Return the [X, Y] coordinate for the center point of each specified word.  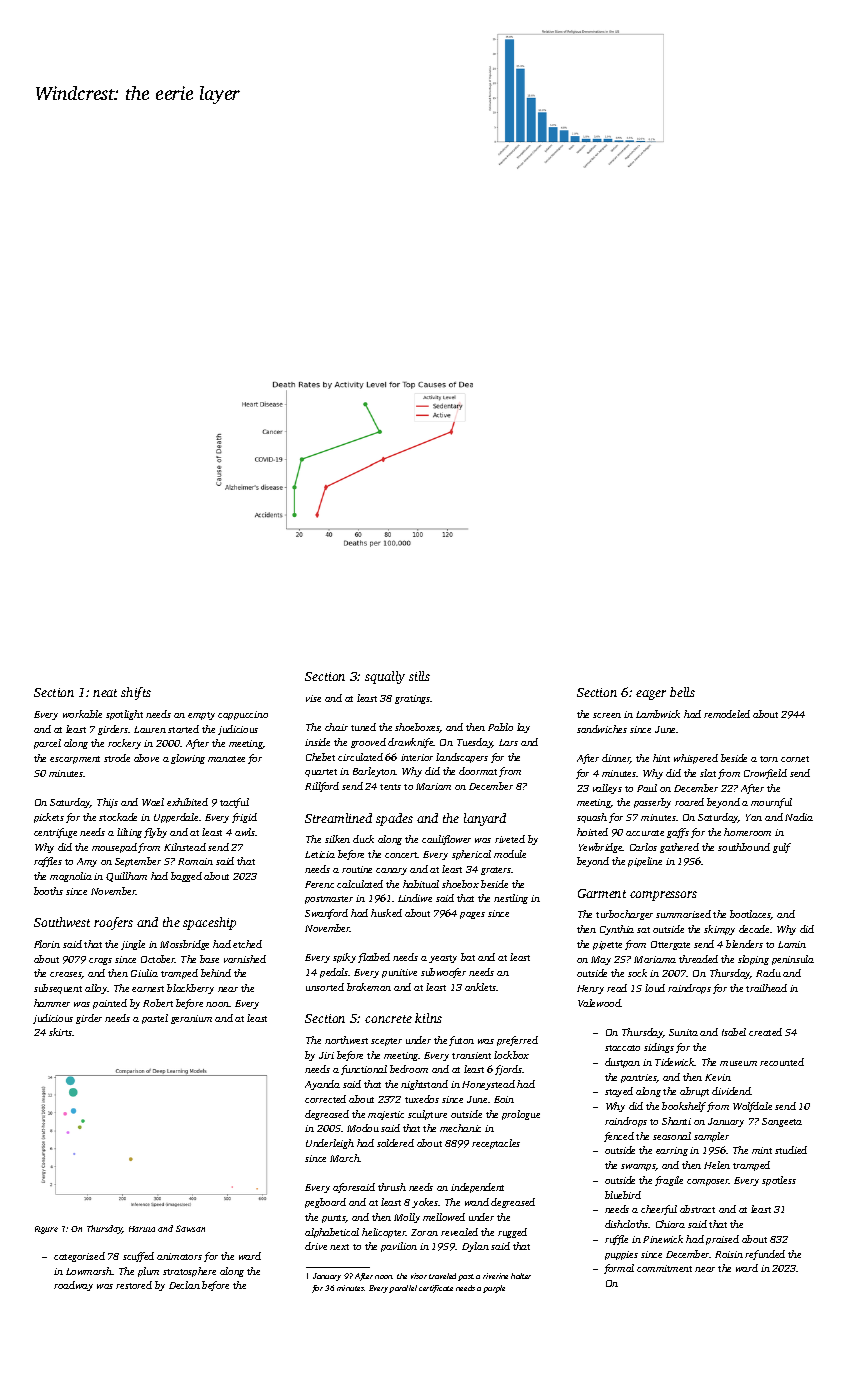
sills [419, 676]
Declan [184, 1285]
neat [105, 693]
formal [619, 1269]
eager [651, 695]
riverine [495, 1276]
